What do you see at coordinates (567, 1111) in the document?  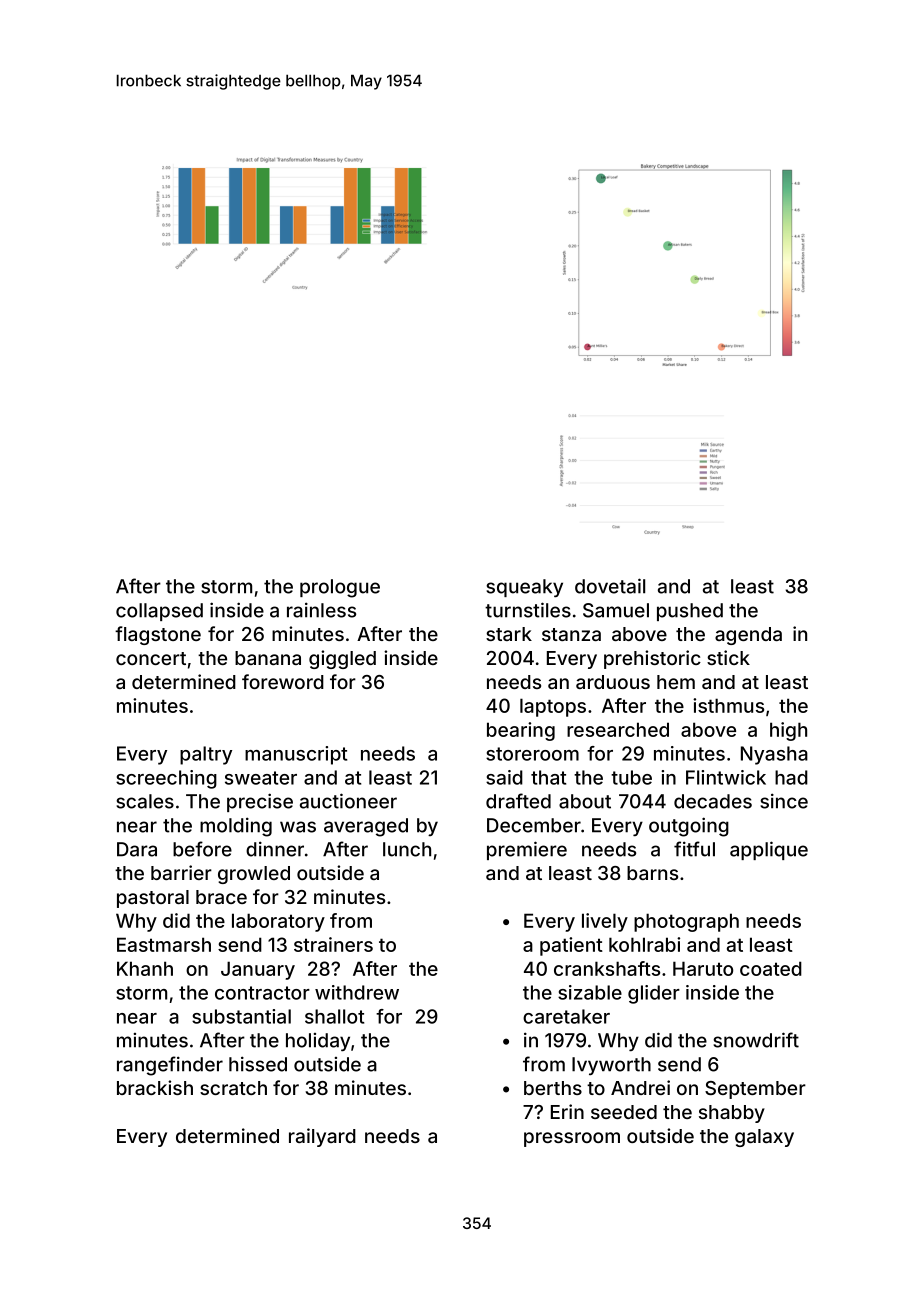 I see `Erin` at bounding box center [567, 1111].
